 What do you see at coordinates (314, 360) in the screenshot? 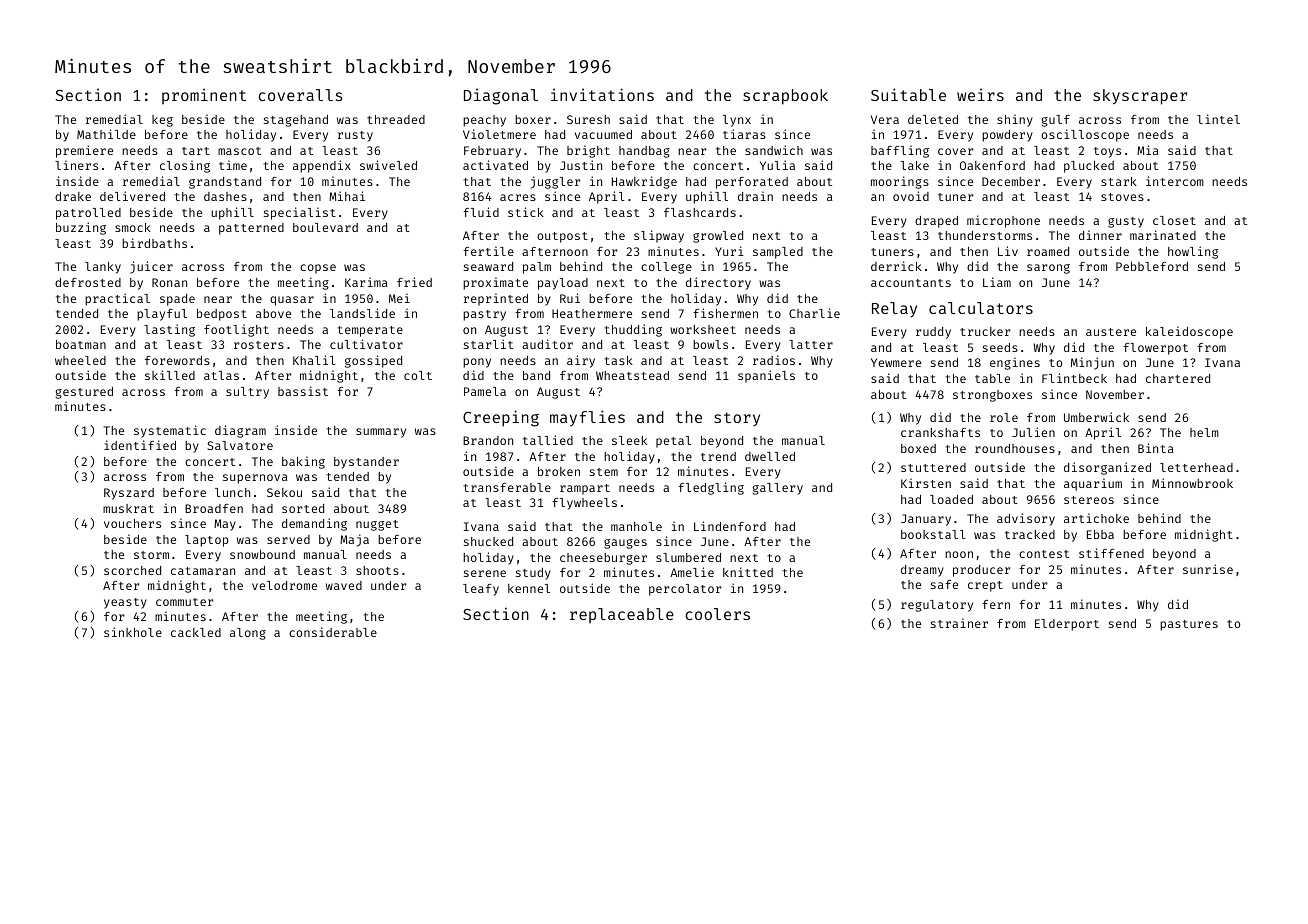
I see `Khalil` at bounding box center [314, 360].
